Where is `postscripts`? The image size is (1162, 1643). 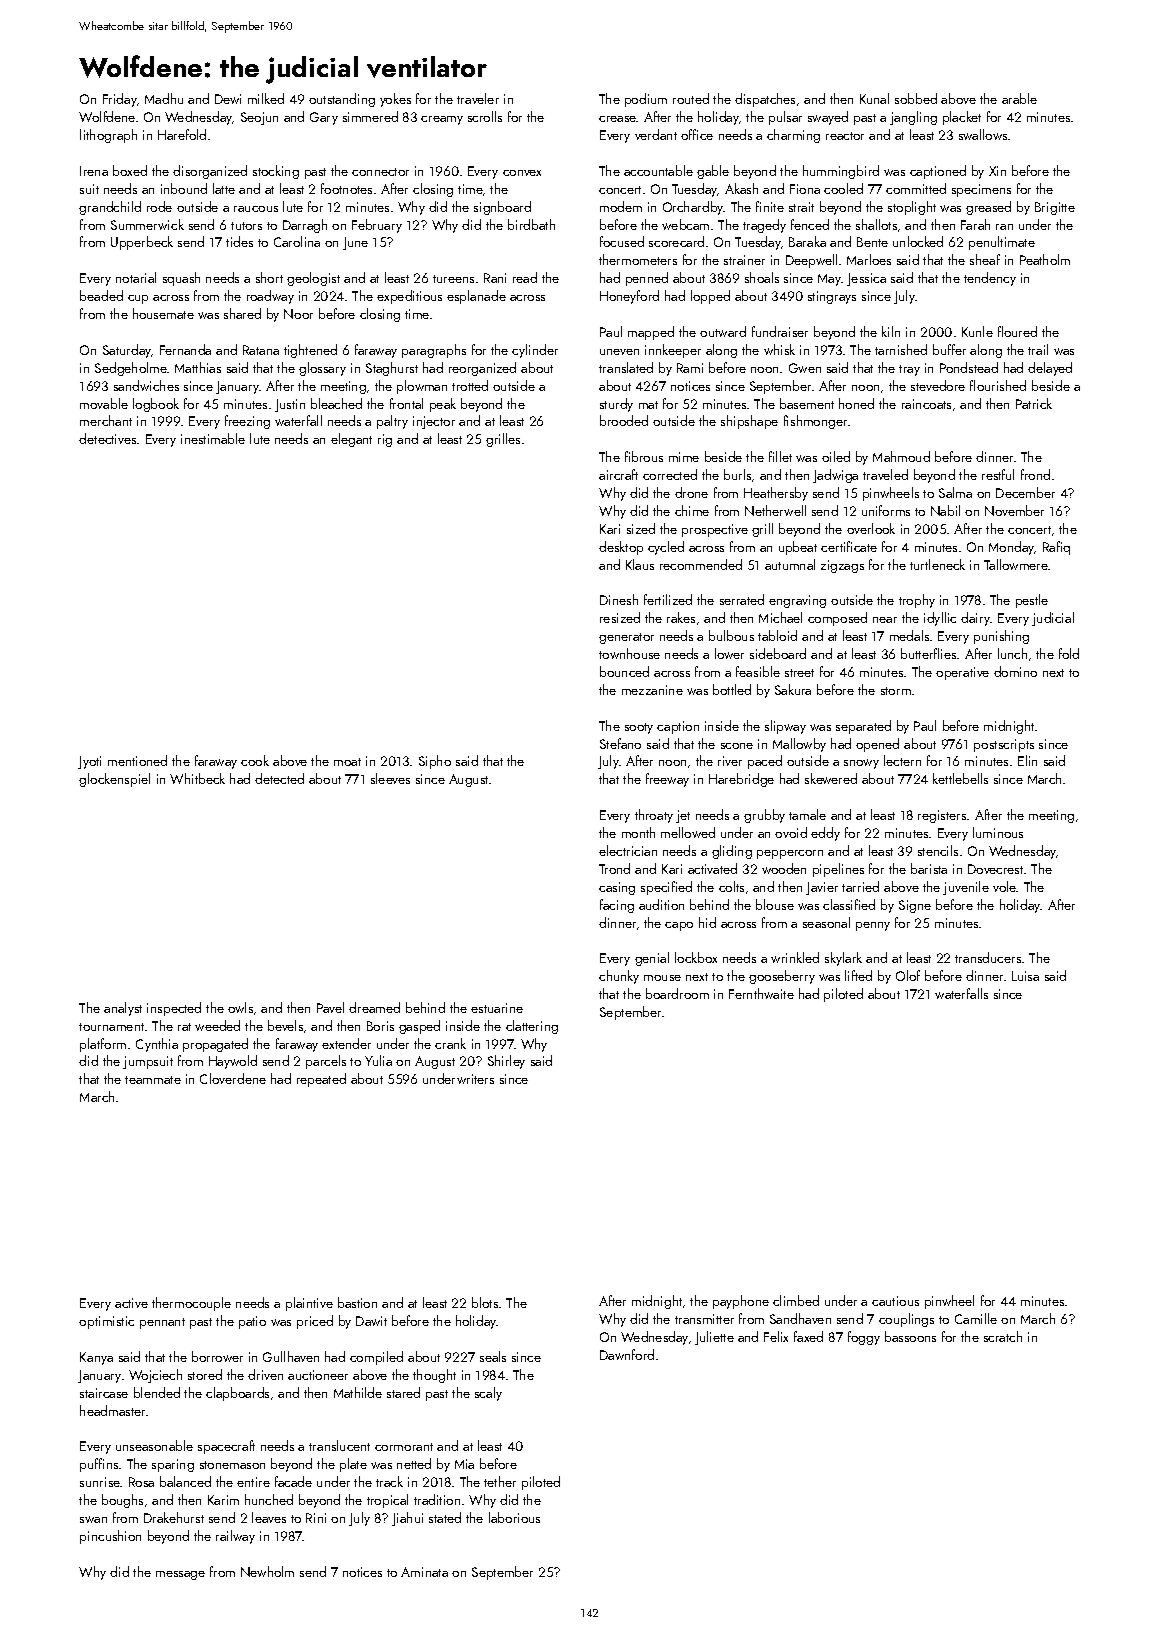 postscripts is located at coordinates (1004, 745).
